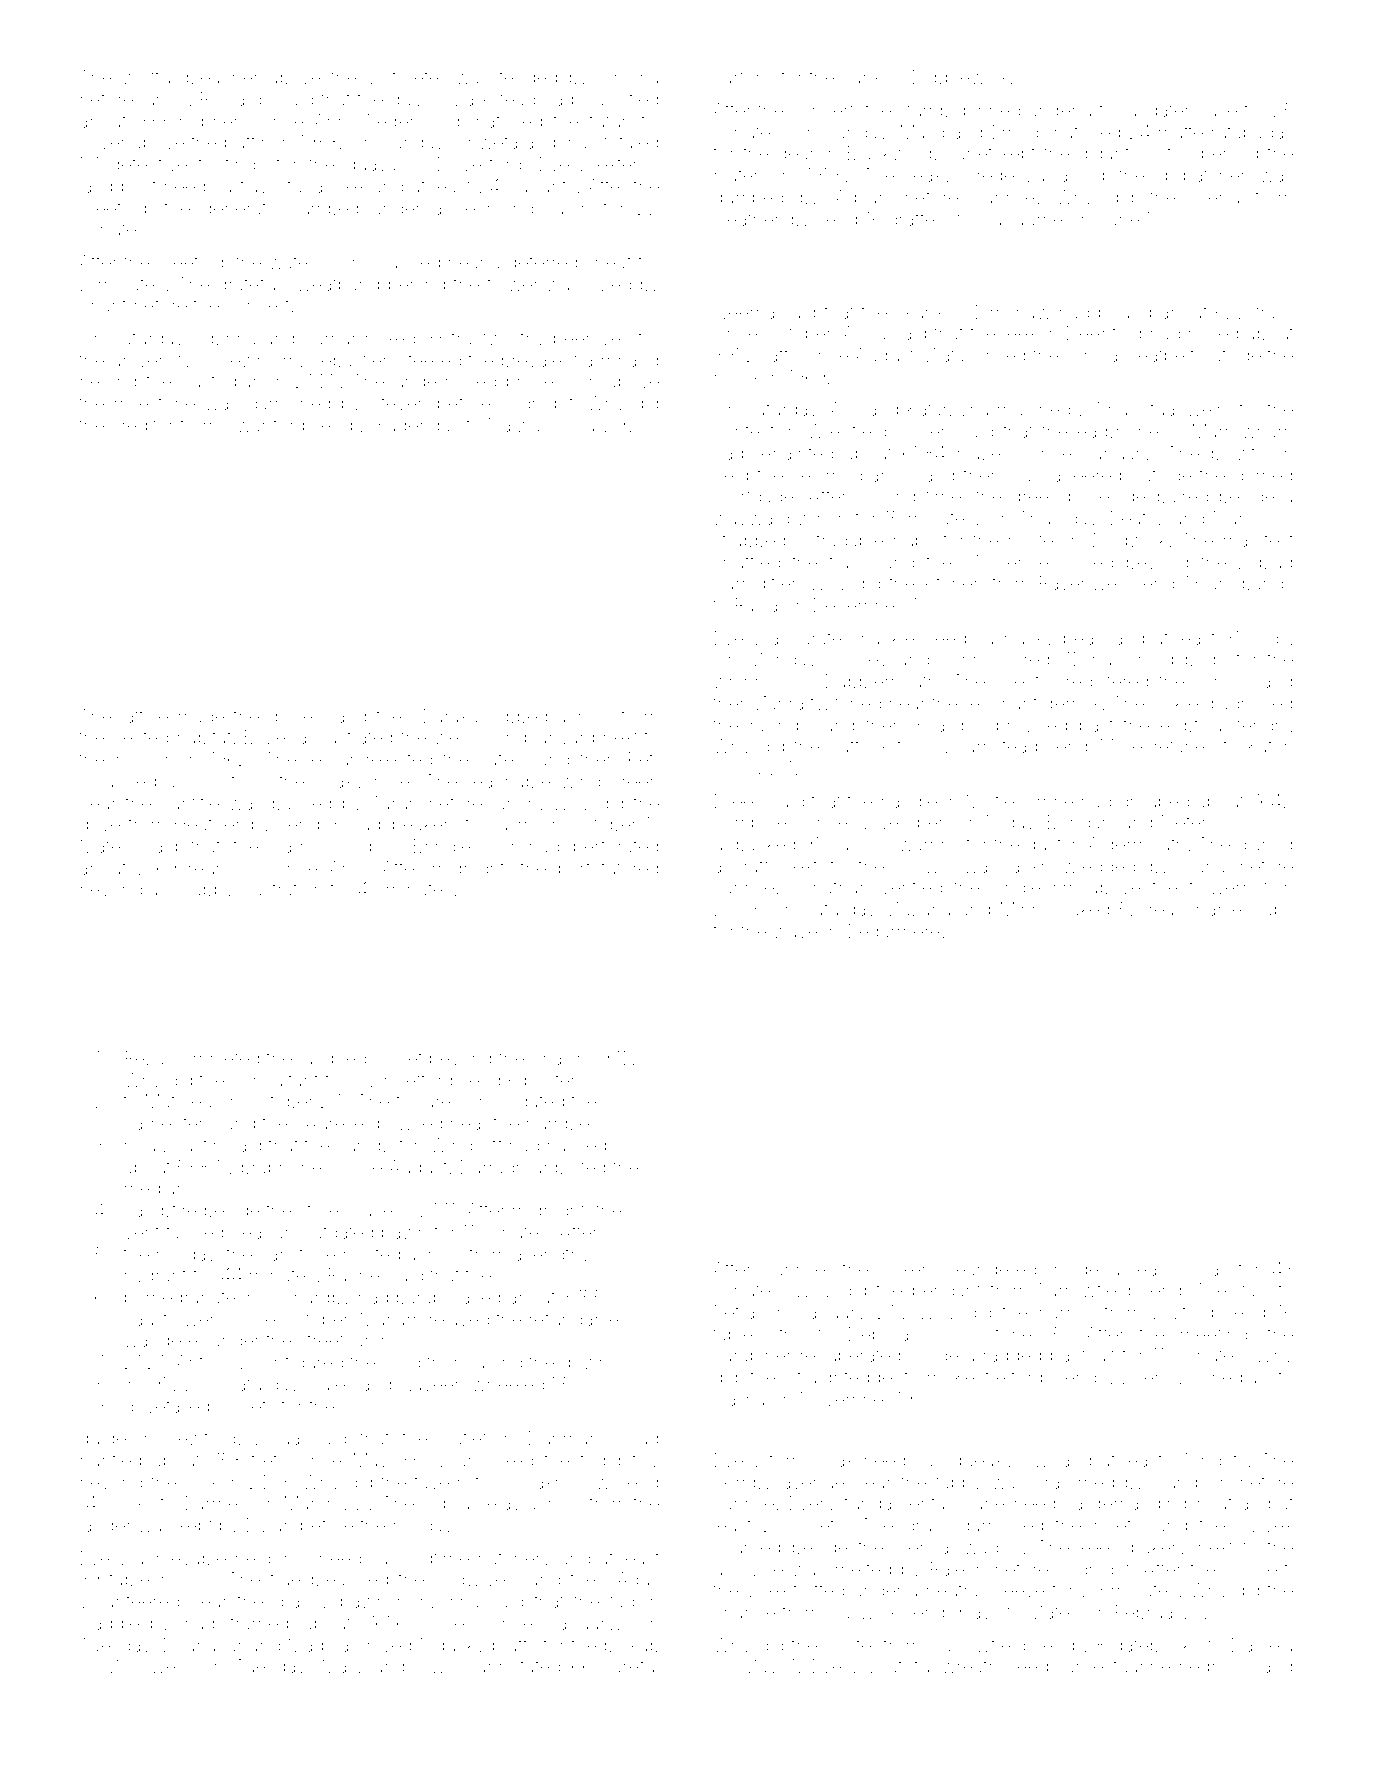 This screenshot has height=1776, width=1373. Describe the element at coordinates (988, 112) in the screenshot. I see `grinned` at that location.
